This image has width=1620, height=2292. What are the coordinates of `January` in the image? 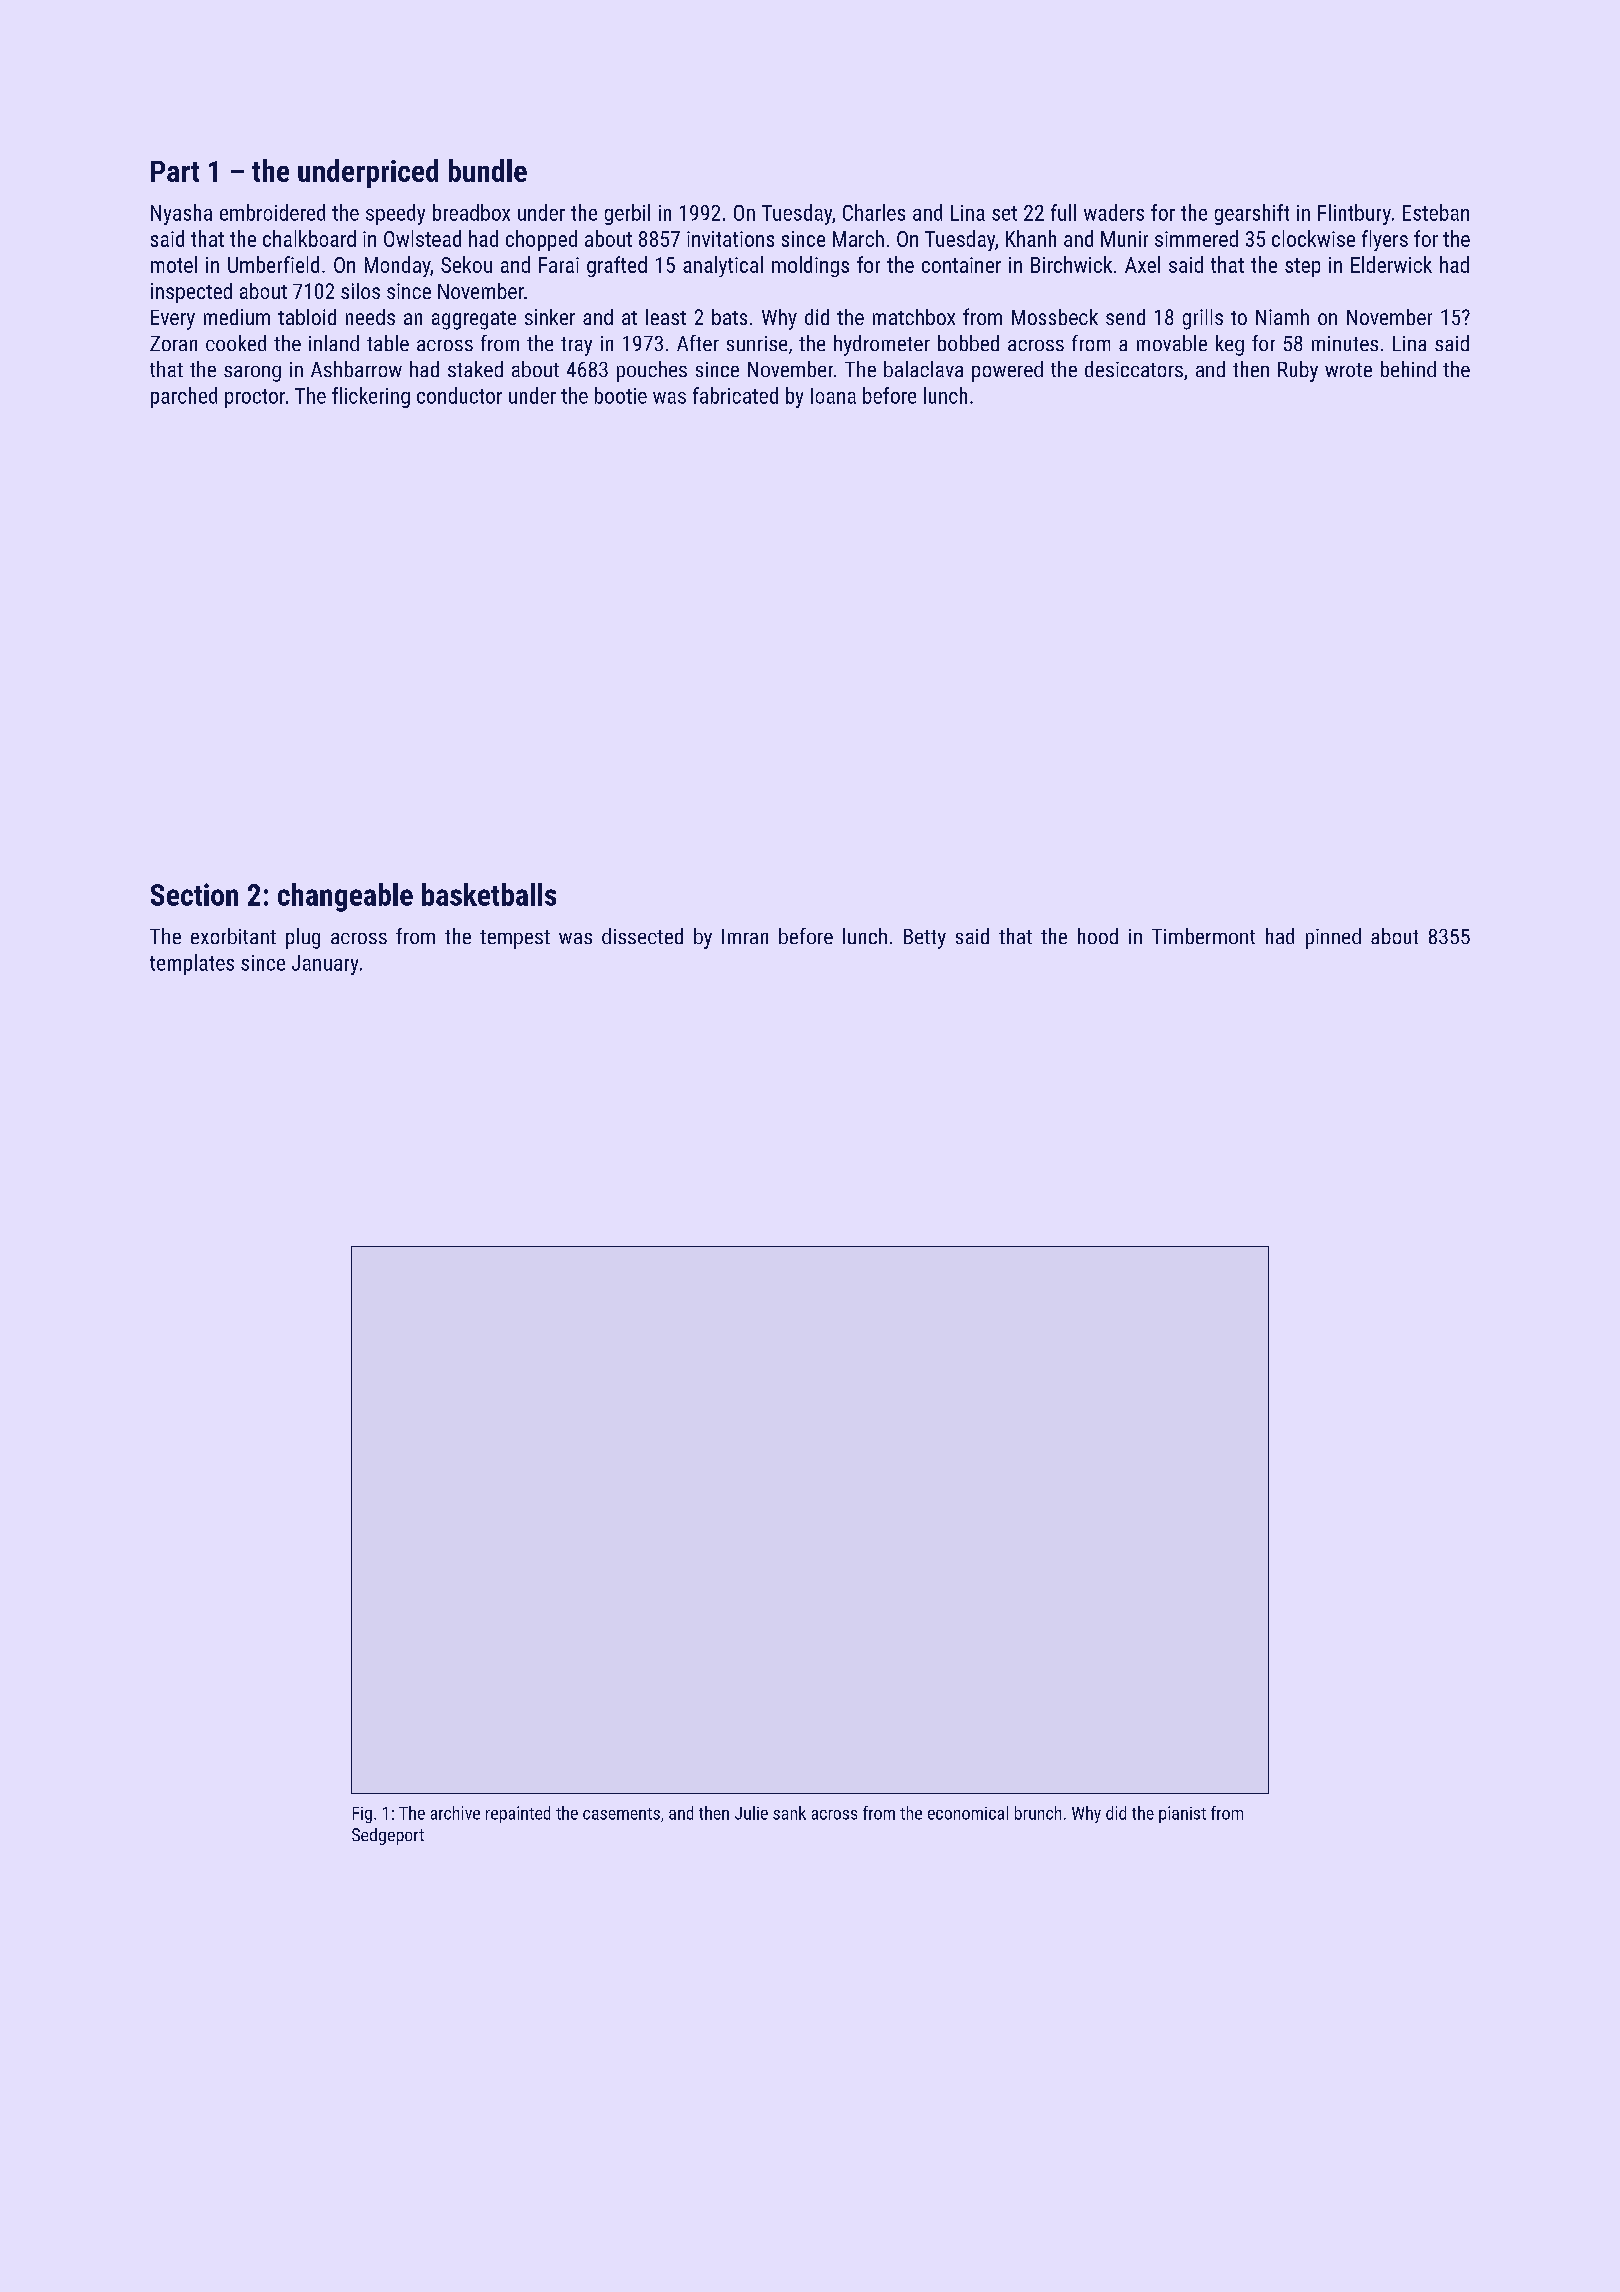 It's located at (325, 965).
